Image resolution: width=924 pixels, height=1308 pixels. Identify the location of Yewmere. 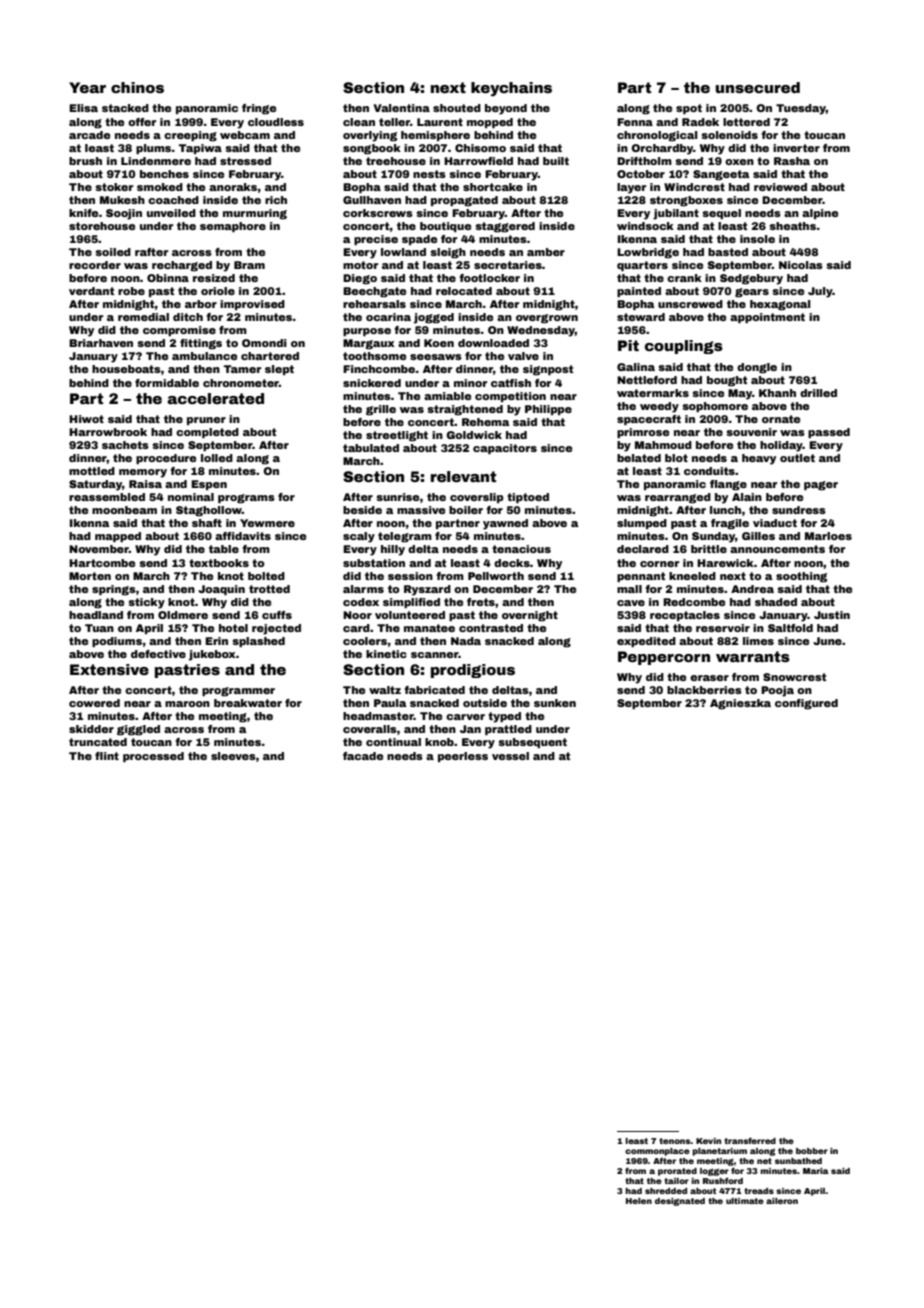
(267, 523).
